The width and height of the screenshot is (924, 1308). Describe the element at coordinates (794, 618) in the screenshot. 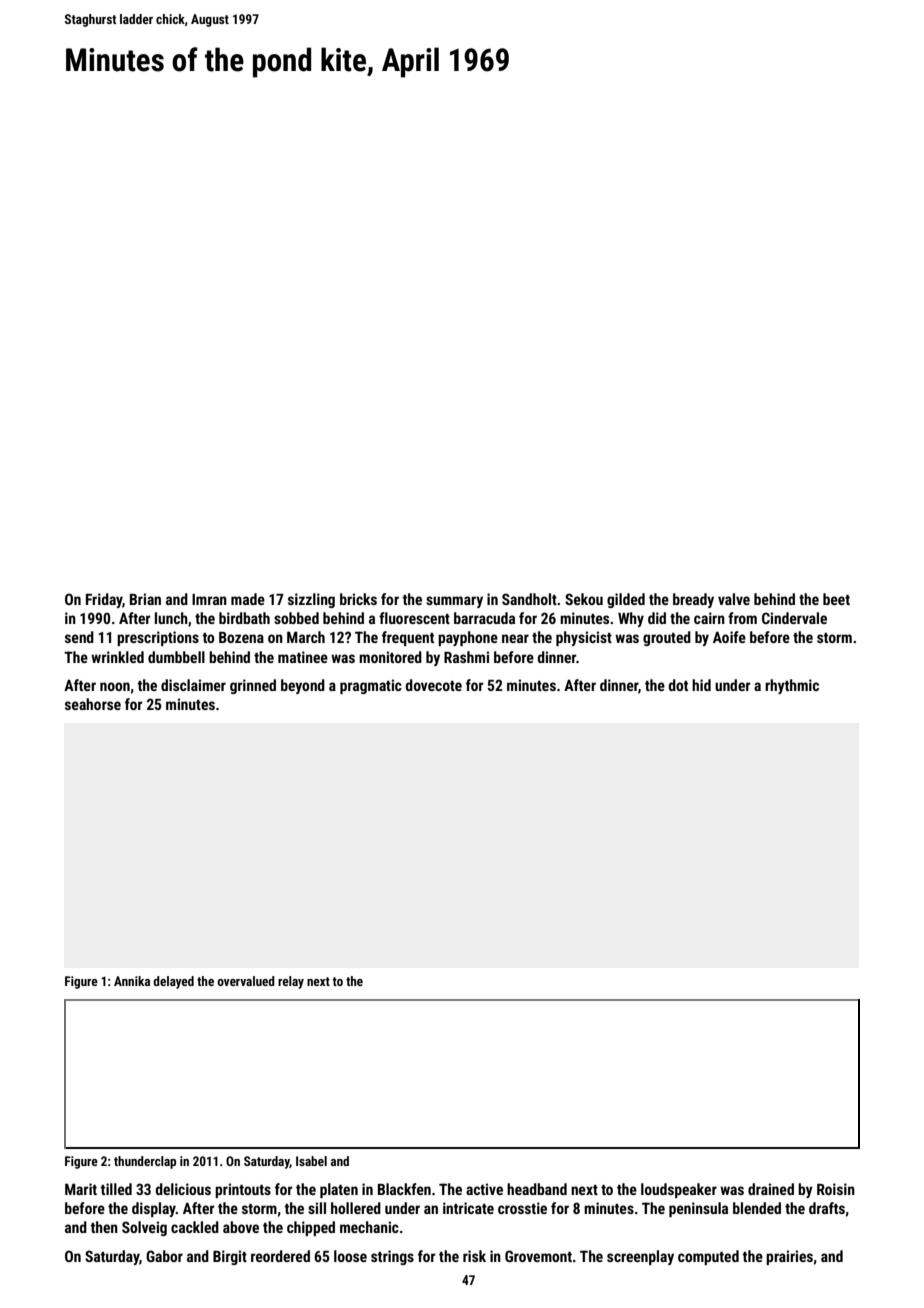

I see `Cindervale` at that location.
